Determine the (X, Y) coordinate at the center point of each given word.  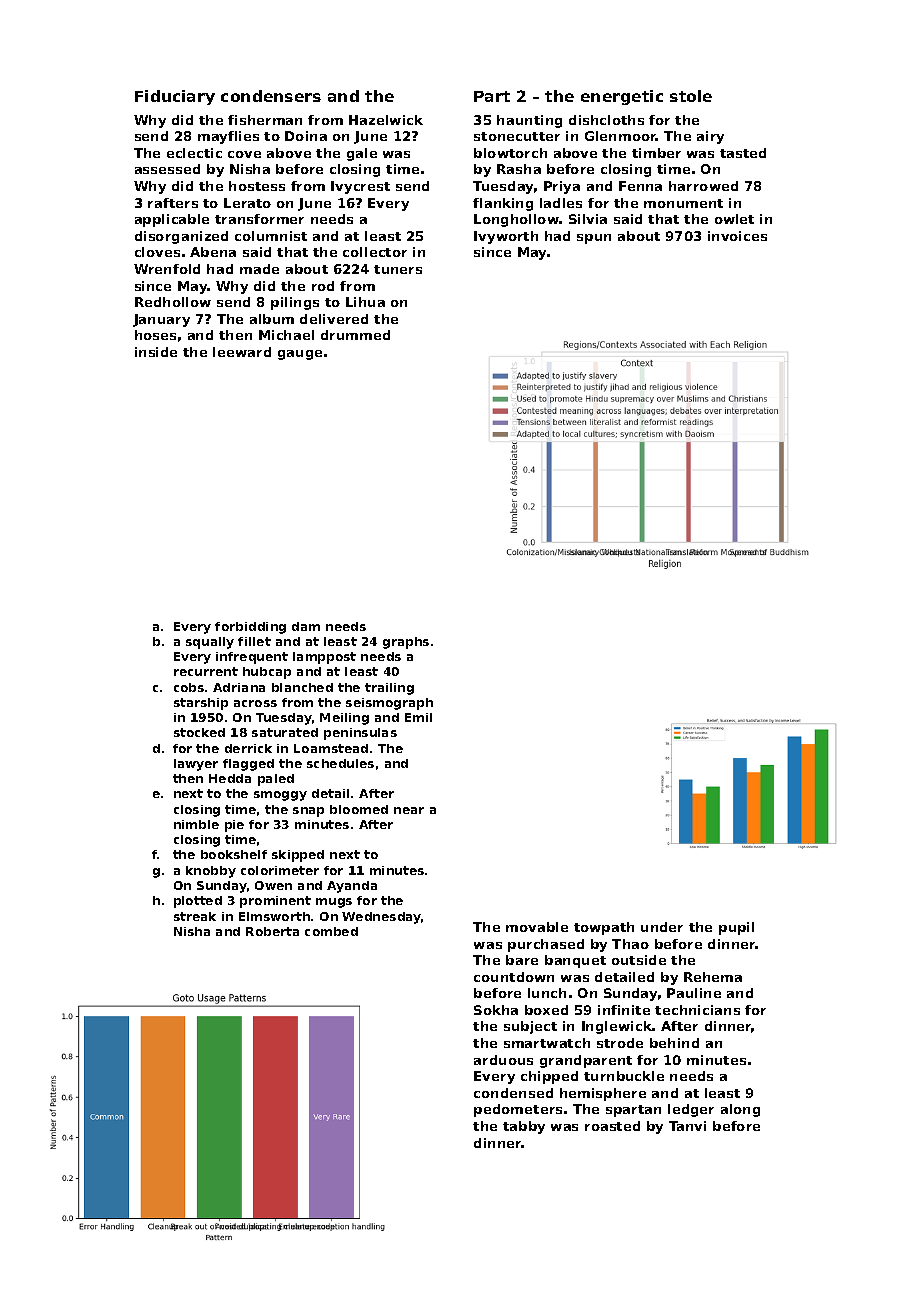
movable (537, 927)
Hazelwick (386, 120)
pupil (736, 928)
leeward (242, 352)
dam (306, 626)
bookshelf (234, 854)
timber (656, 153)
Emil (418, 717)
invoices (737, 236)
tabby (524, 1127)
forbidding (250, 628)
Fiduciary (175, 97)
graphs (406, 643)
